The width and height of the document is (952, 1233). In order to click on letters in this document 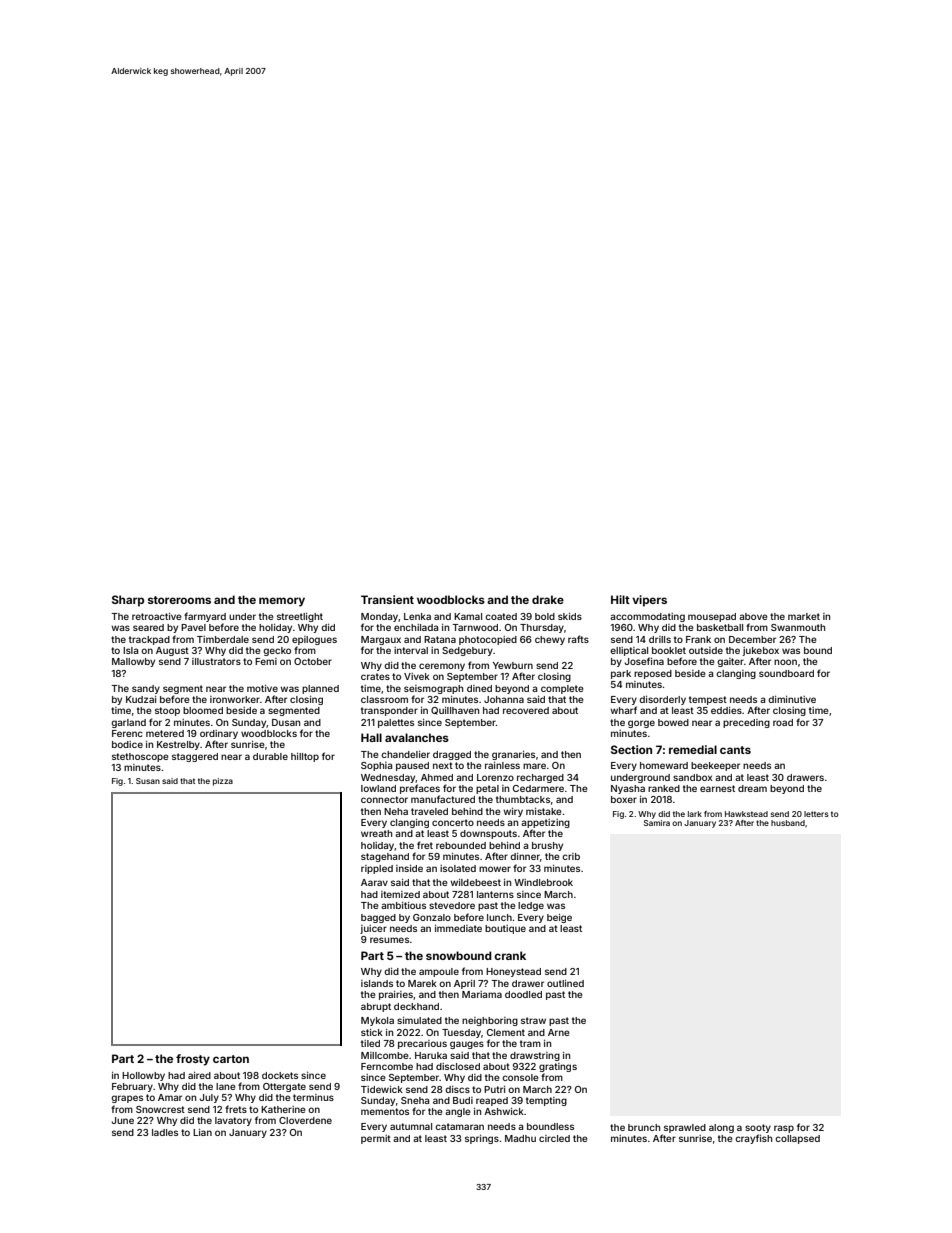, I will do `click(816, 814)`.
